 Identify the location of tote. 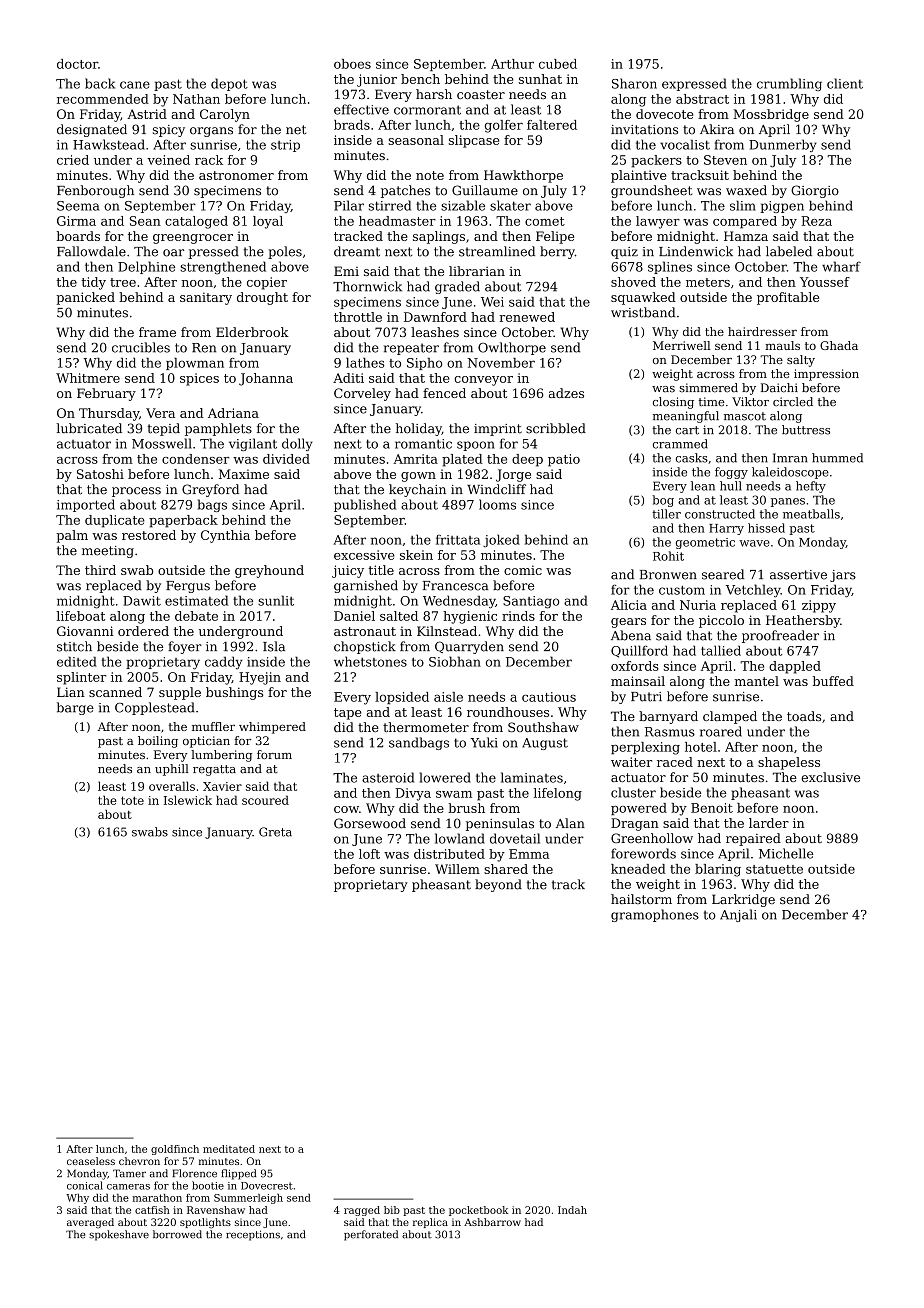
(132, 800).
